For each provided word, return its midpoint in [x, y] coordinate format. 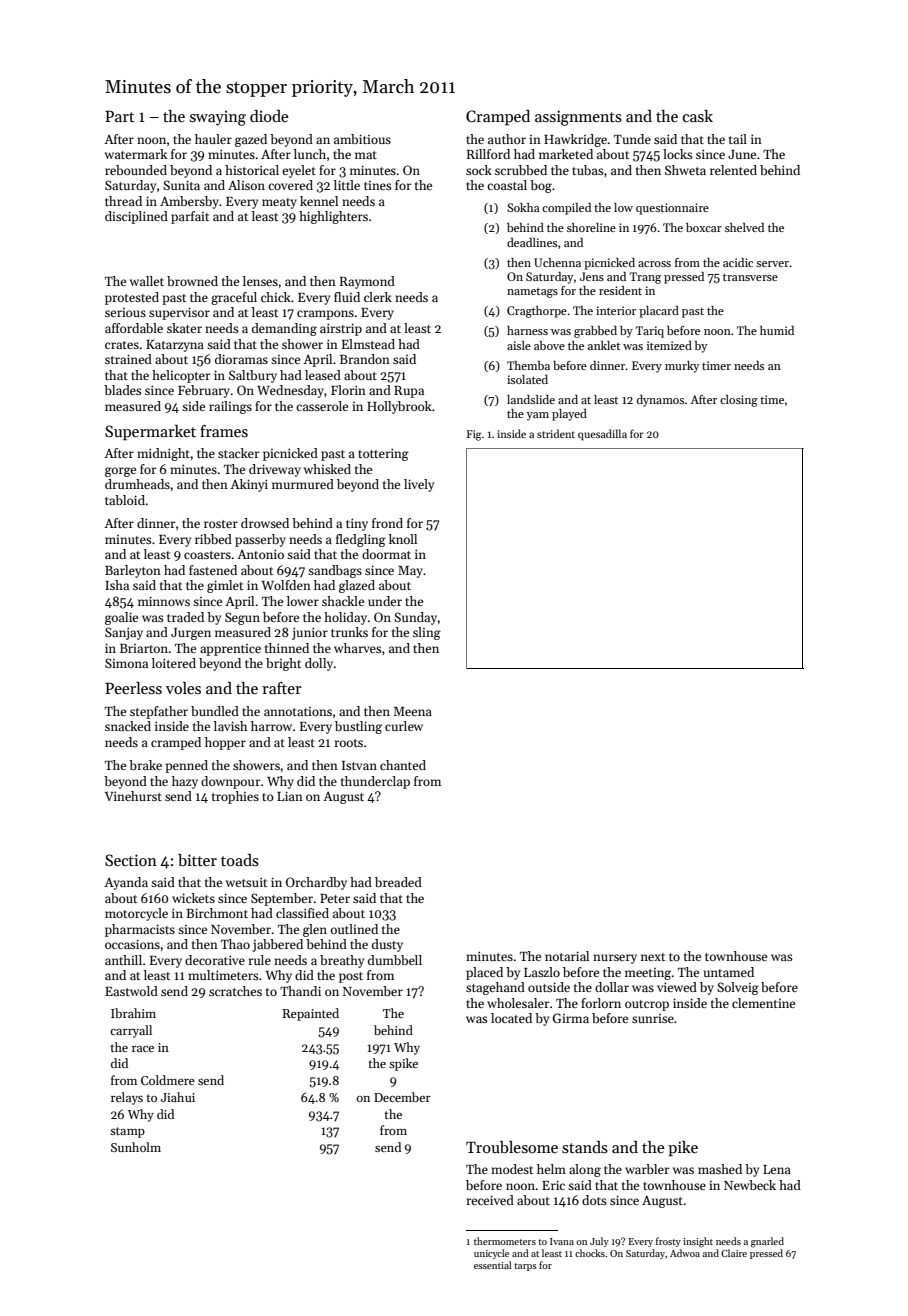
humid [777, 330]
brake [145, 765]
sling [427, 633]
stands [585, 1147]
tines [377, 185]
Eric [553, 1185]
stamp [127, 1132]
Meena [412, 711]
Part [119, 116]
